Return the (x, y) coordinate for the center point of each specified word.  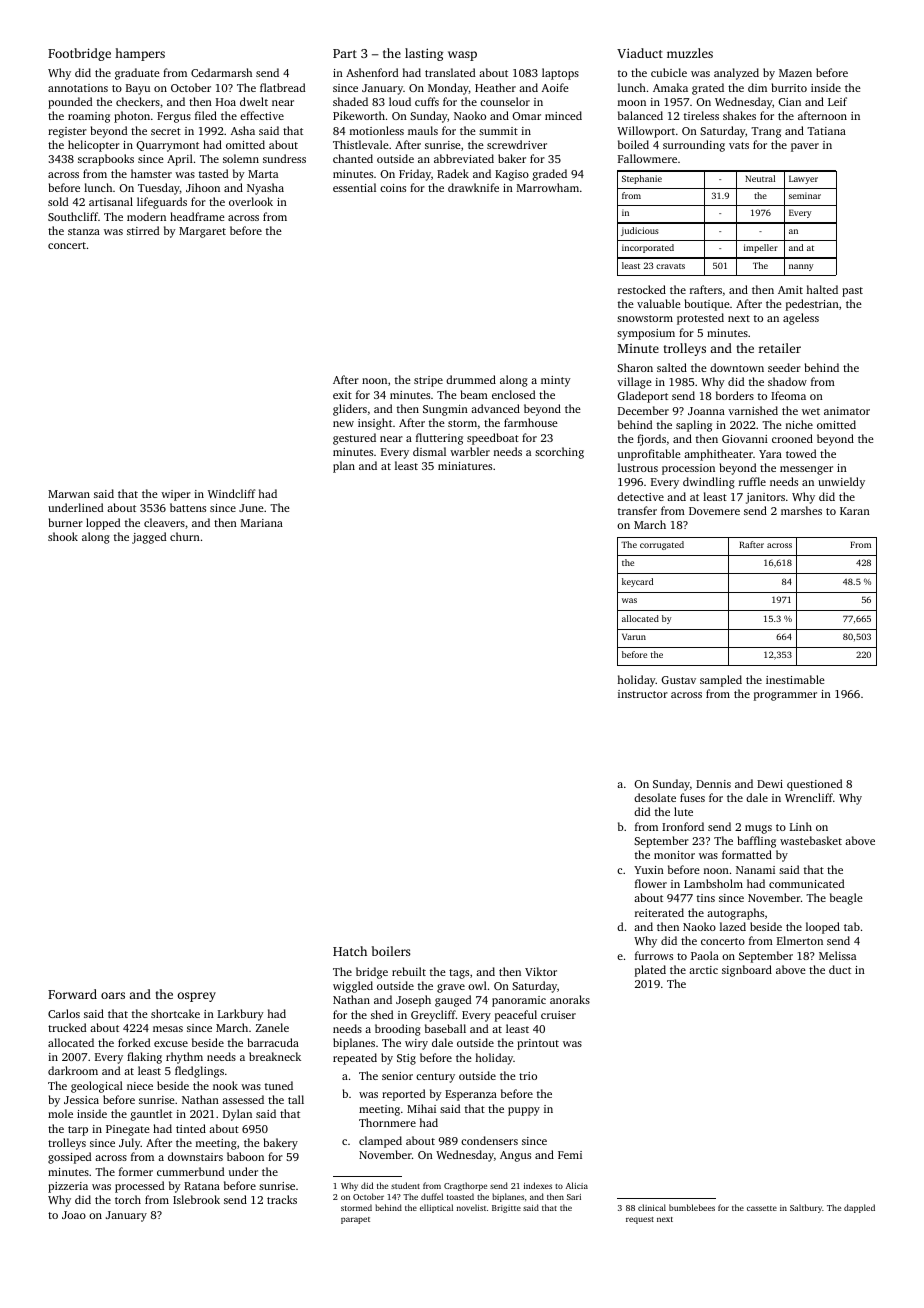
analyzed (736, 74)
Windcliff (232, 493)
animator (847, 411)
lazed (733, 926)
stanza (84, 231)
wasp (462, 56)
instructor (643, 694)
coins (393, 188)
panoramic (519, 1001)
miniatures (465, 466)
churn (185, 536)
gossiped (69, 1158)
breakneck (275, 1056)
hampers (140, 54)
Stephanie (642, 179)
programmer (785, 696)
